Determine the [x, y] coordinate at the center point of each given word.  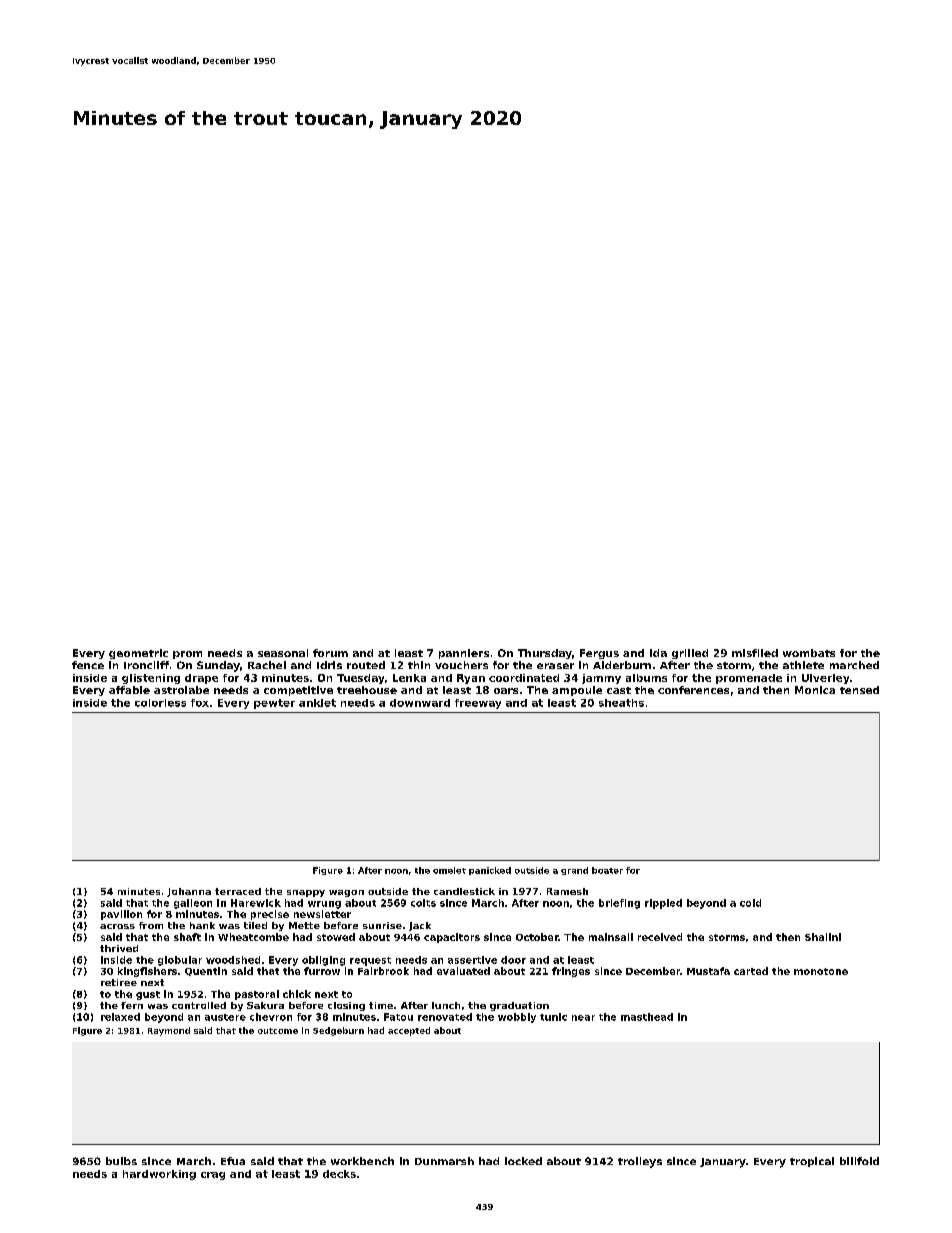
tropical [812, 1162]
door [513, 960]
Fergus [599, 654]
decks [339, 1174]
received [660, 937]
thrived [119, 948]
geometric [138, 654]
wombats [809, 653]
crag [213, 1176]
